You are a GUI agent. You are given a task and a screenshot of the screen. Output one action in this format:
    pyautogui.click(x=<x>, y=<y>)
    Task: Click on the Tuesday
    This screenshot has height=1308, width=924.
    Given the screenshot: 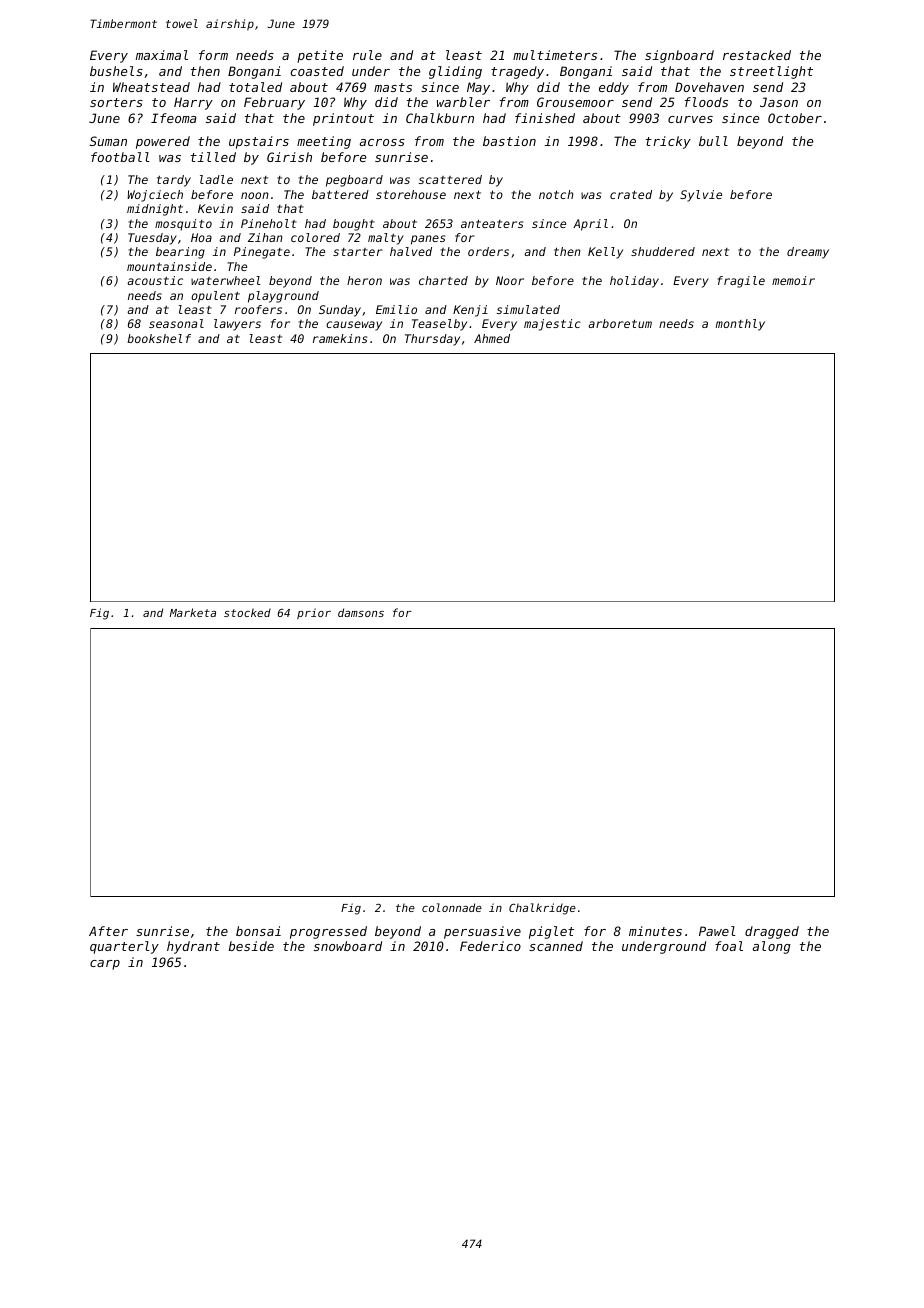 What is the action you would take?
    pyautogui.click(x=152, y=239)
